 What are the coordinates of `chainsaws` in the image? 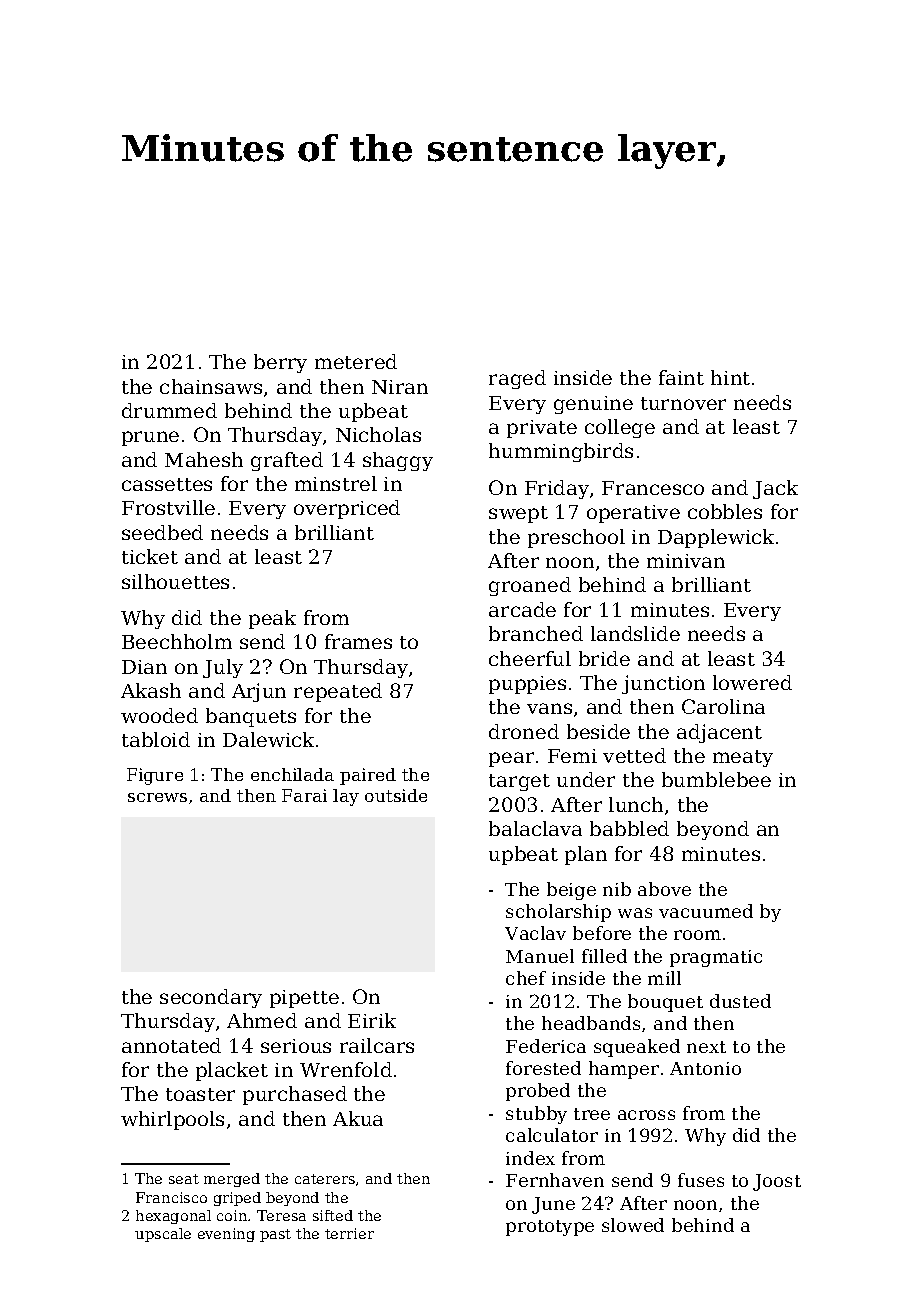 It's located at (211, 386).
